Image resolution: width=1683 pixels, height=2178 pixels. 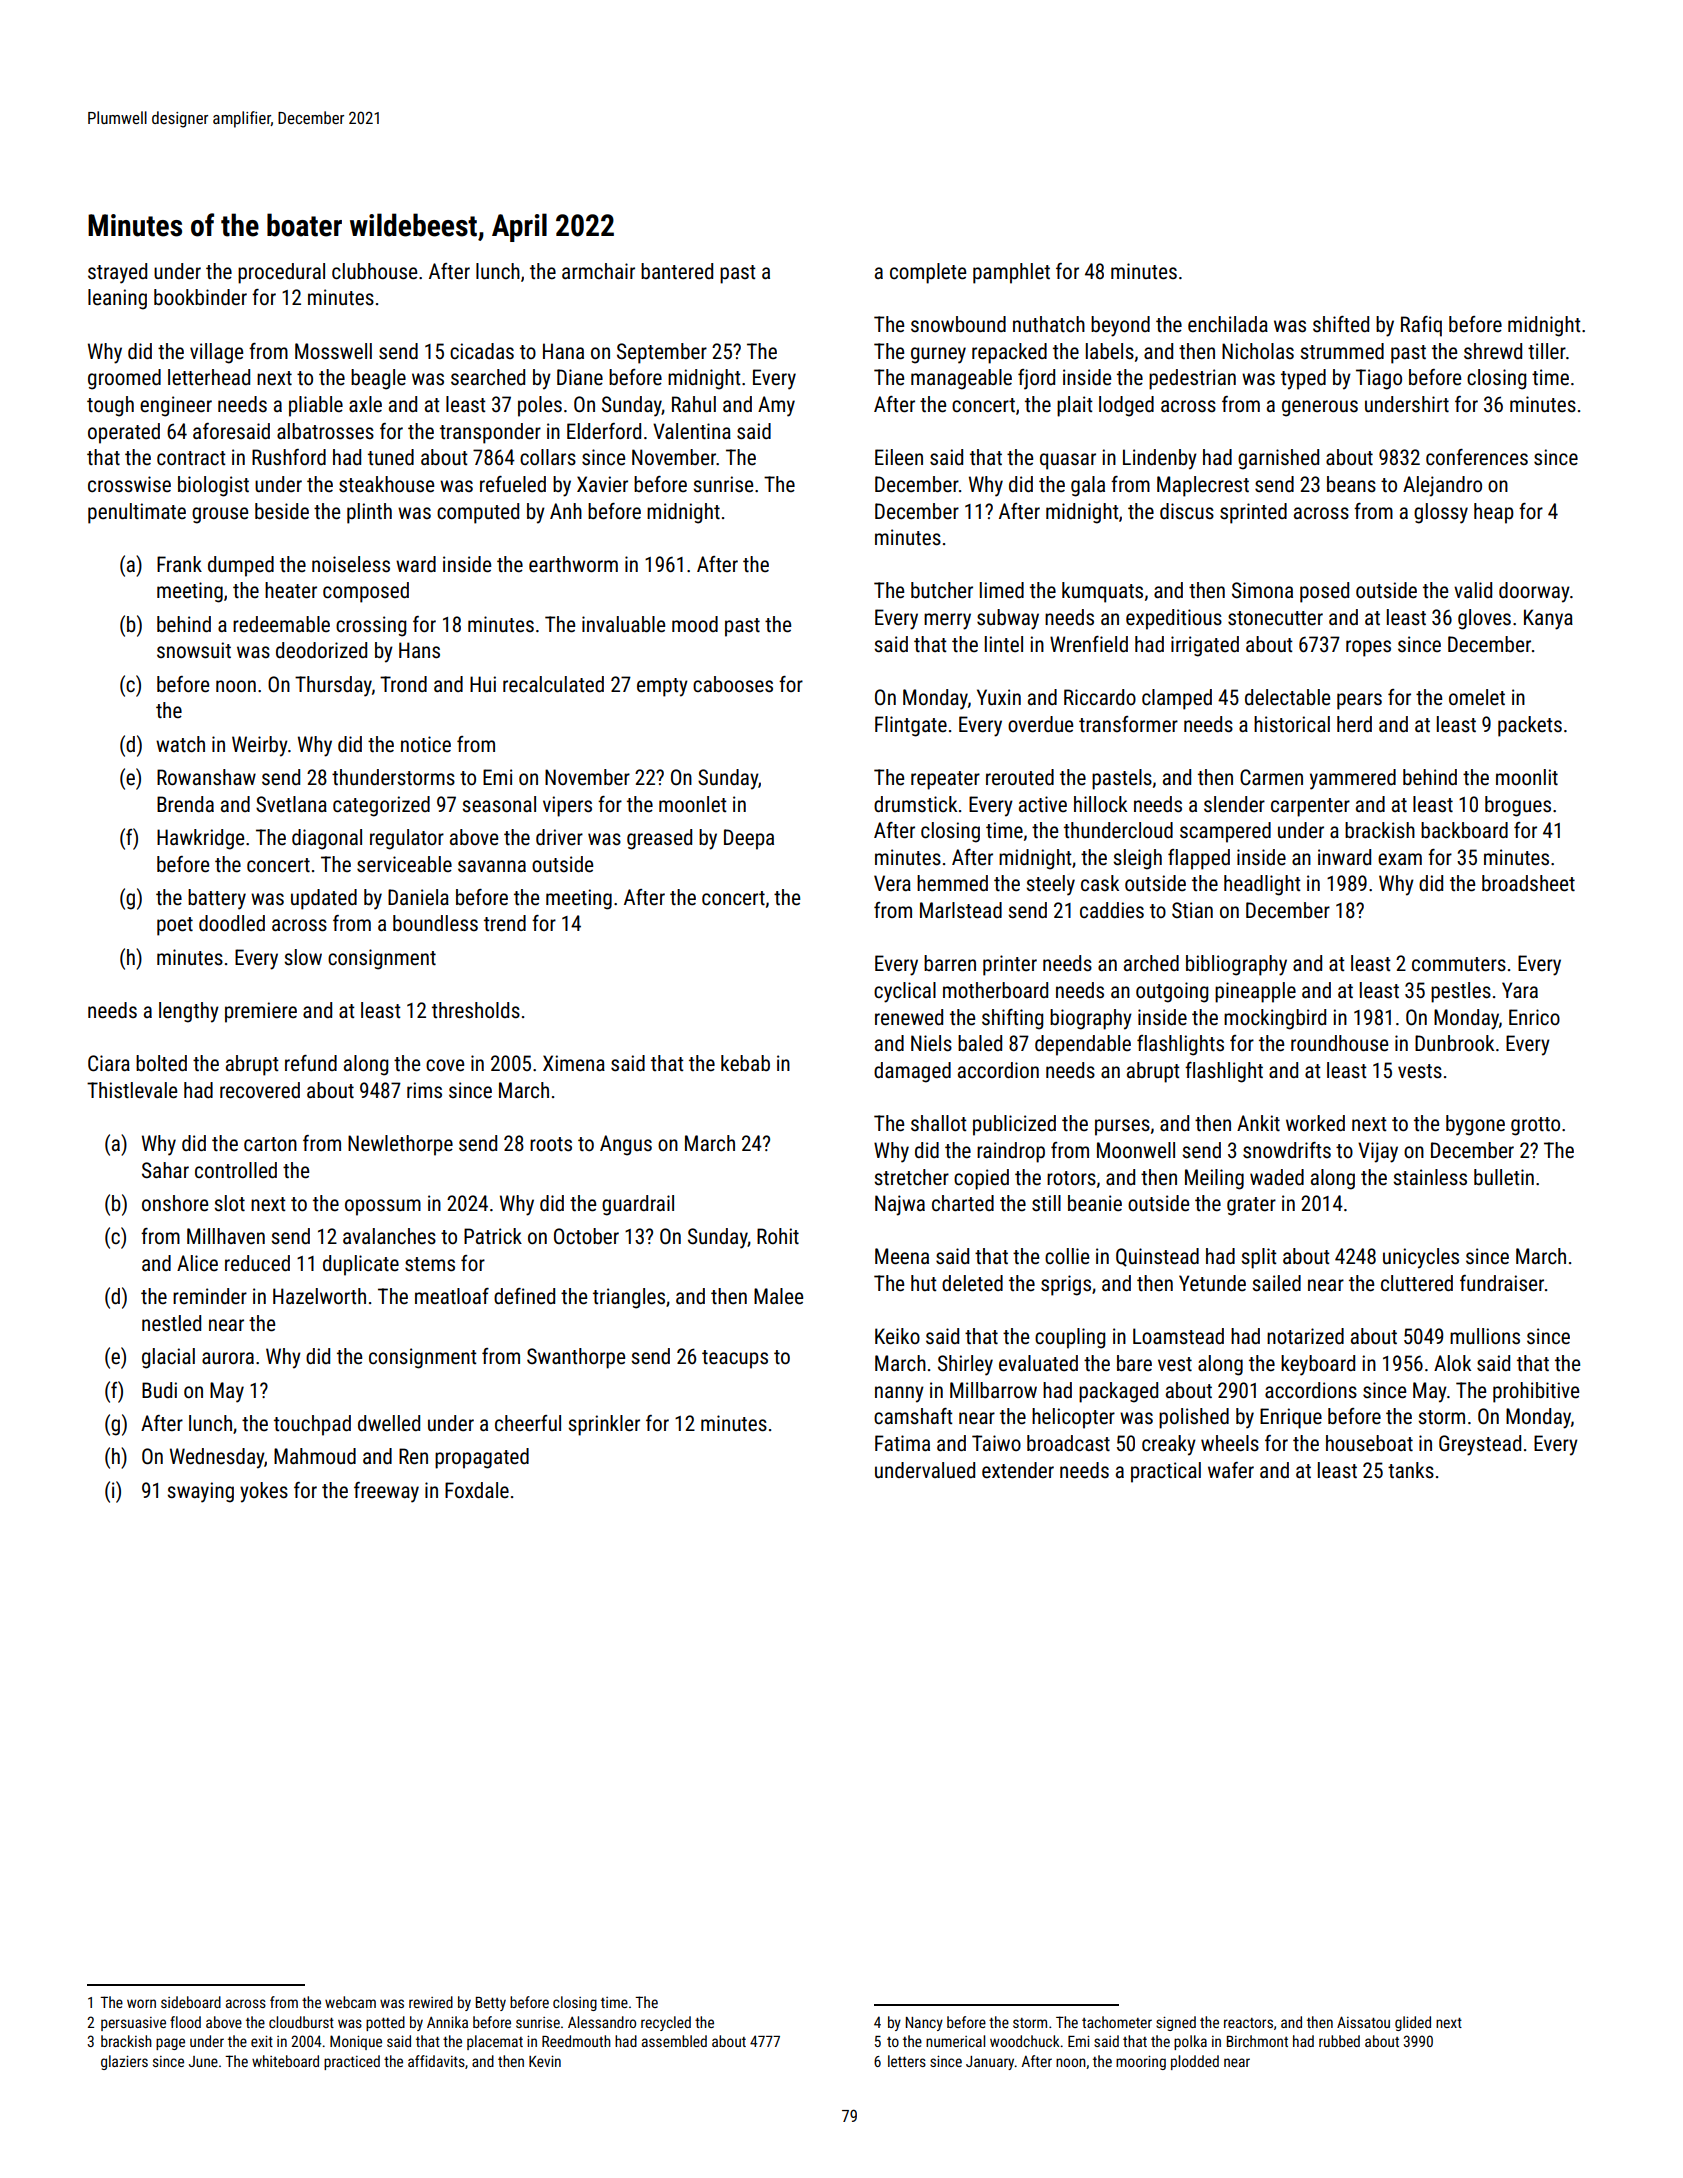 I want to click on refund, so click(x=311, y=1063).
